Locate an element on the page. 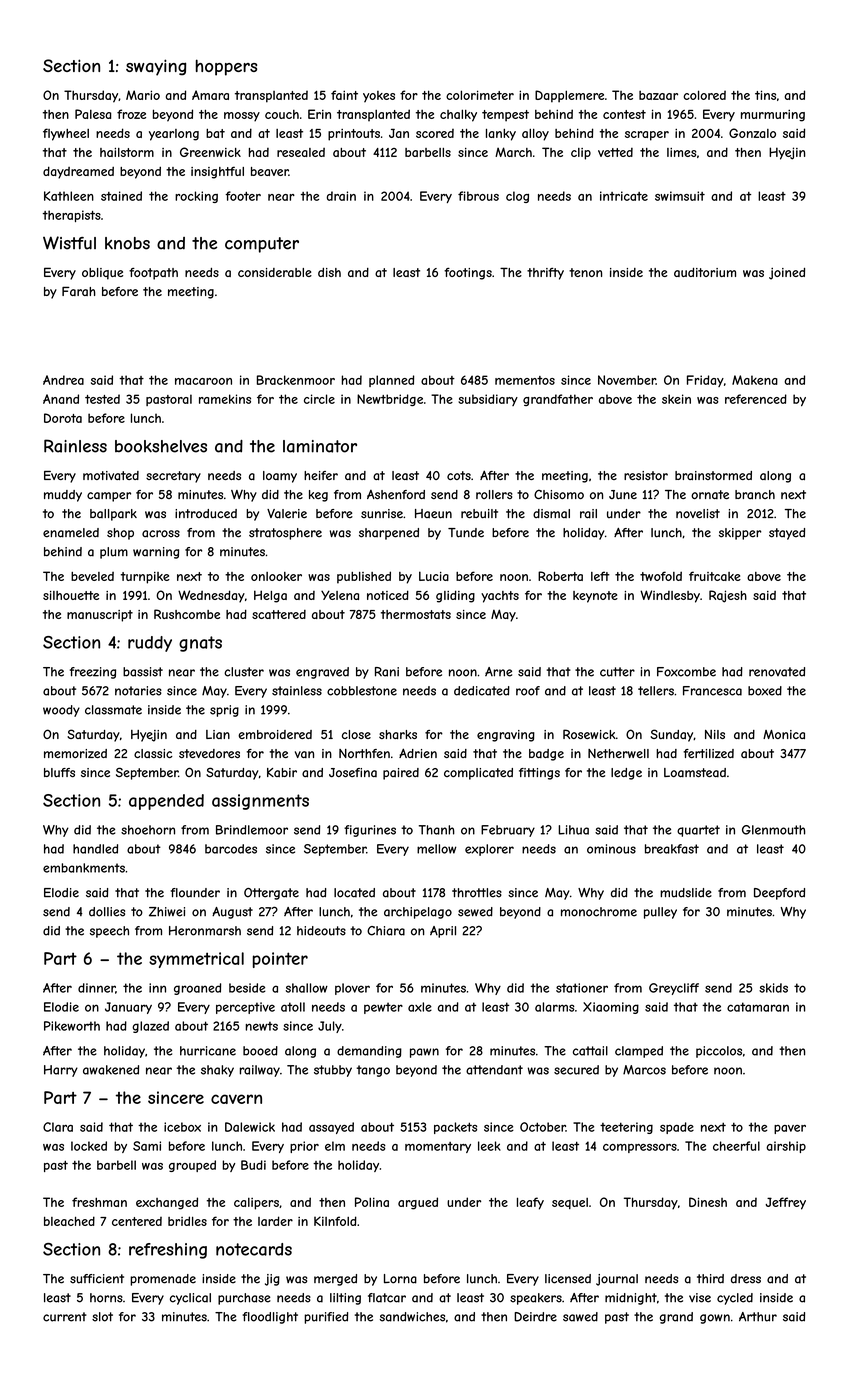 Image resolution: width=849 pixels, height=1400 pixels. tempest is located at coordinates (505, 116).
